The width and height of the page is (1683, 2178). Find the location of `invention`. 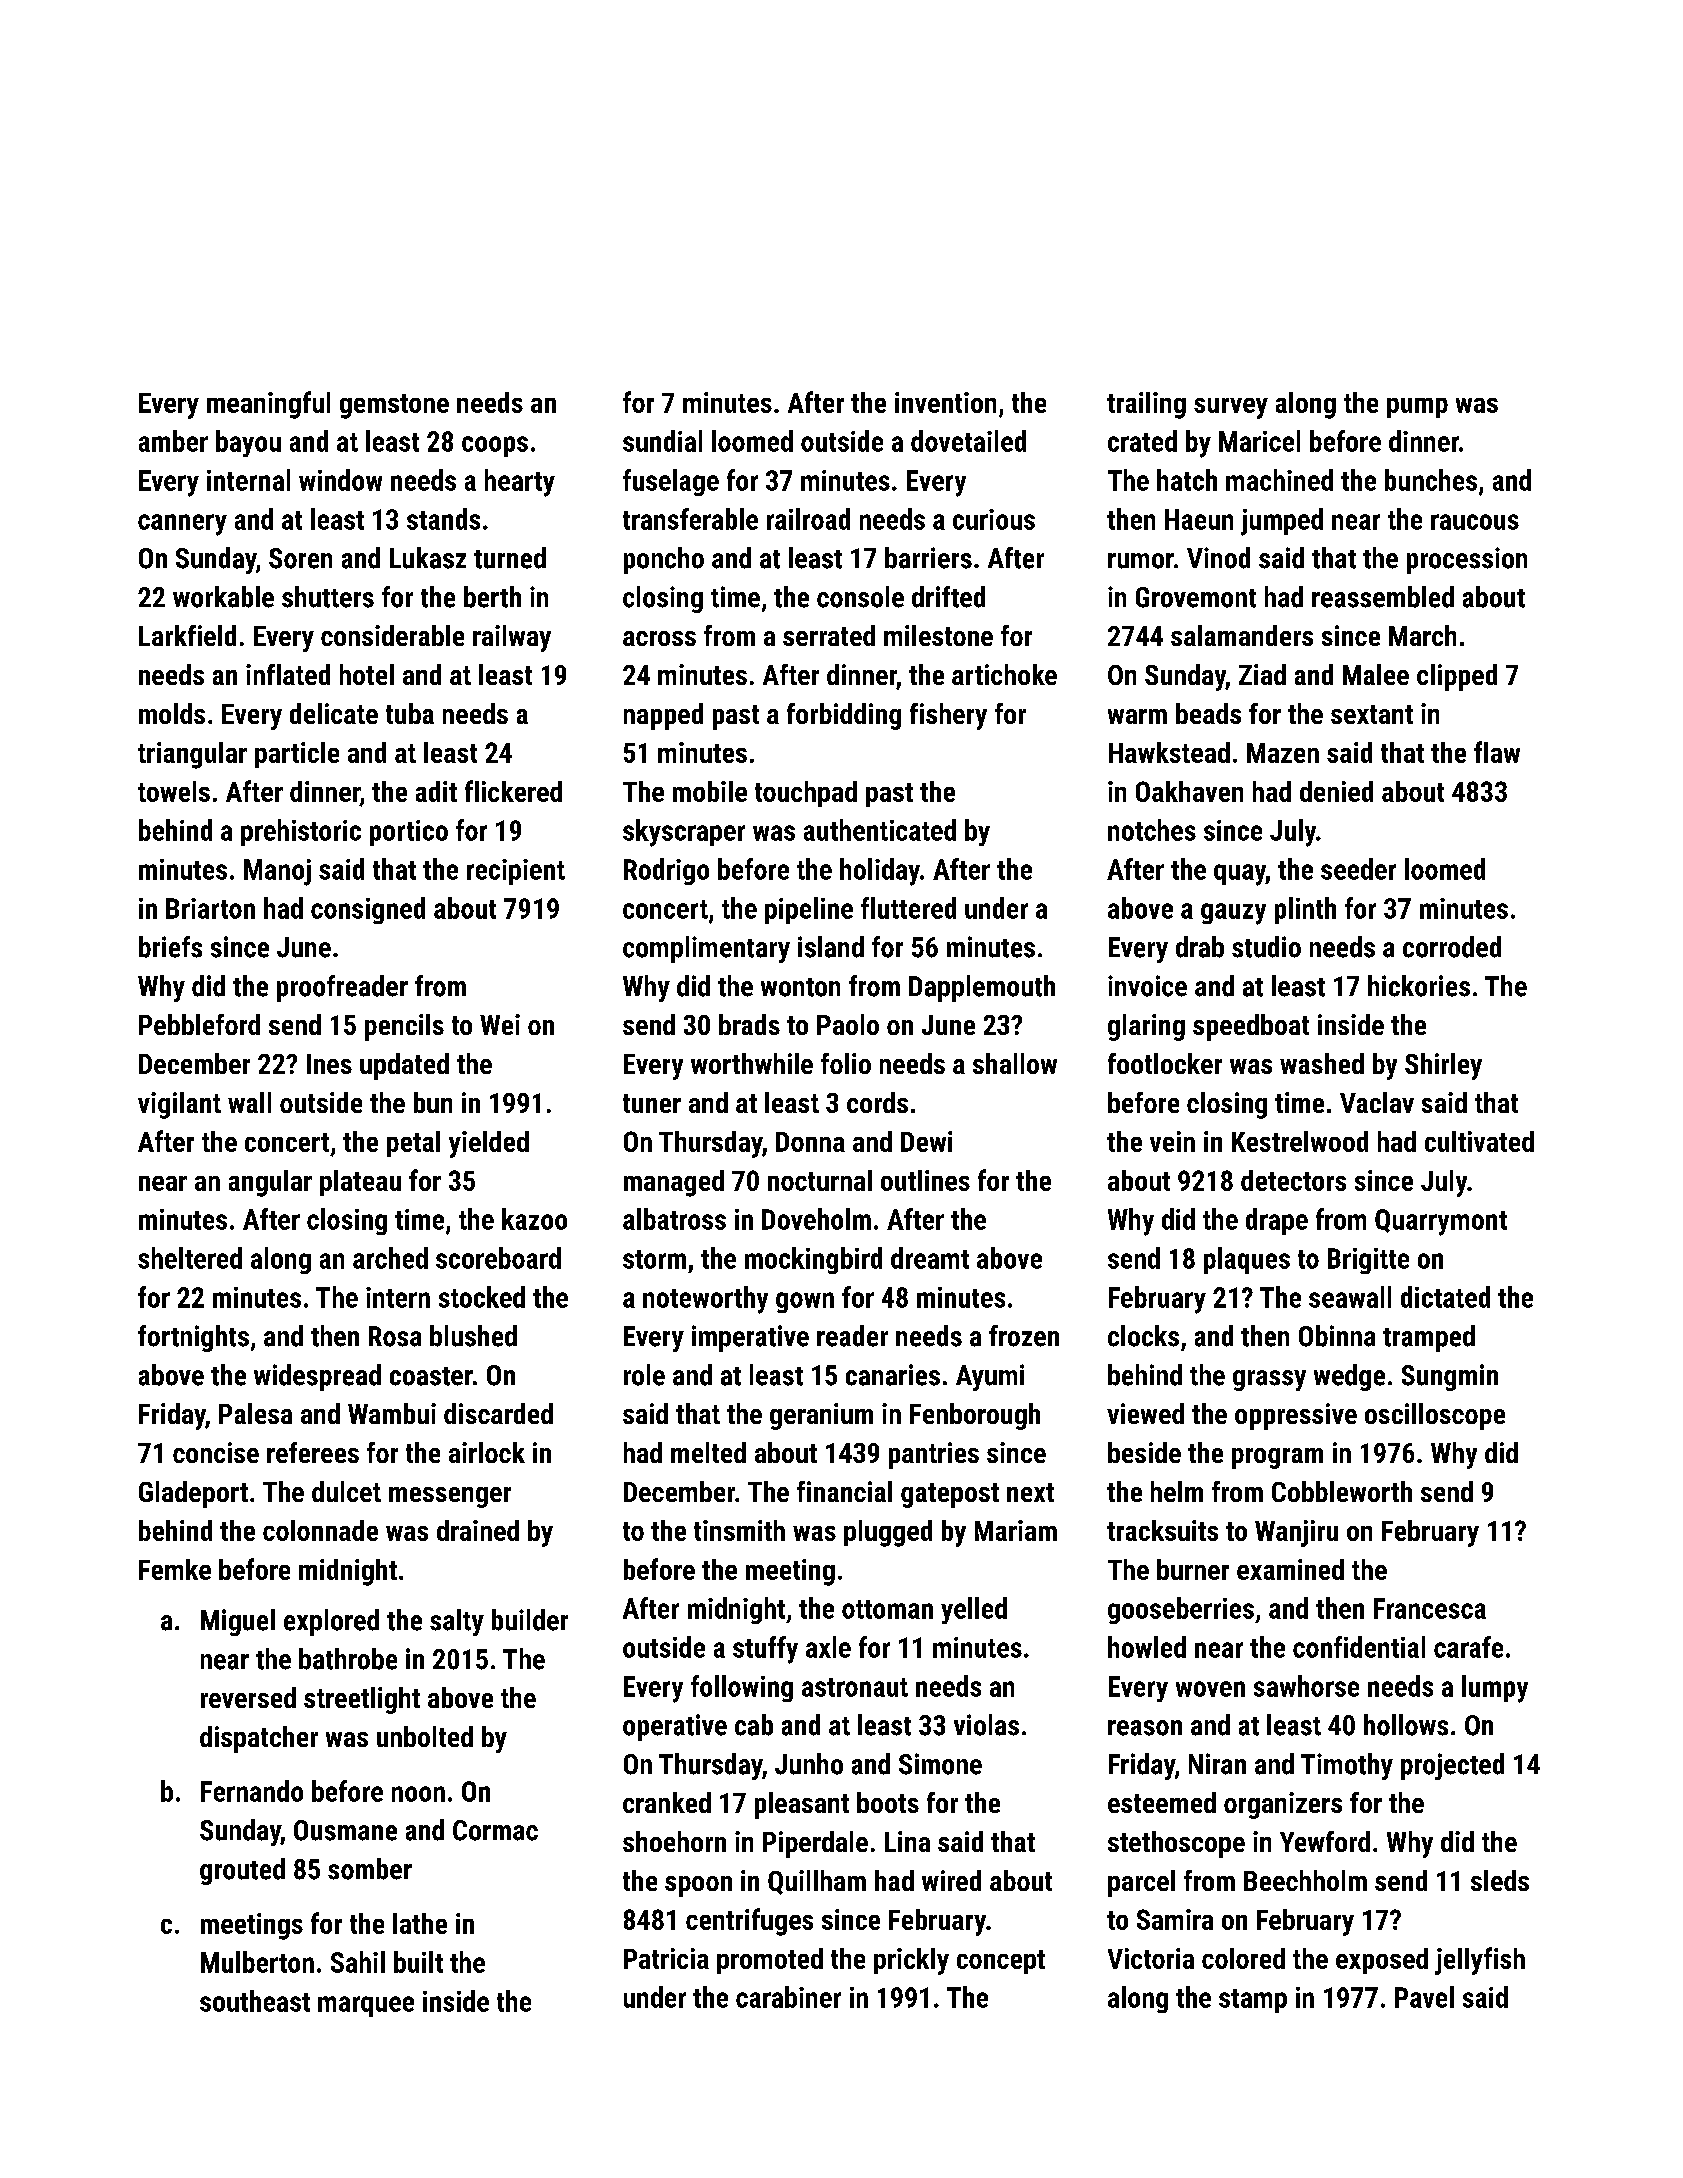

invention is located at coordinates (945, 402).
